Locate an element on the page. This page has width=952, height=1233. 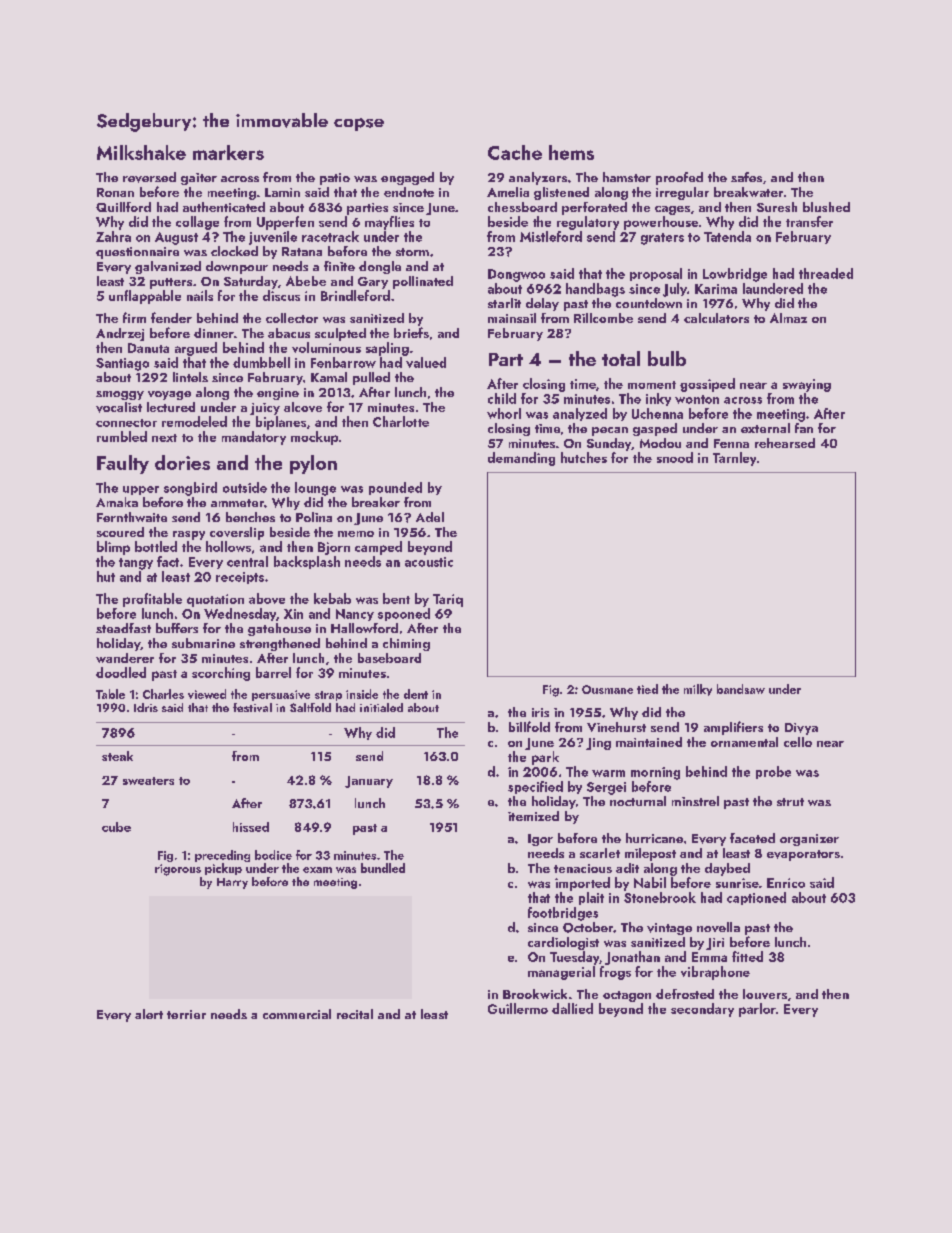
Andrzej is located at coordinates (120, 334).
